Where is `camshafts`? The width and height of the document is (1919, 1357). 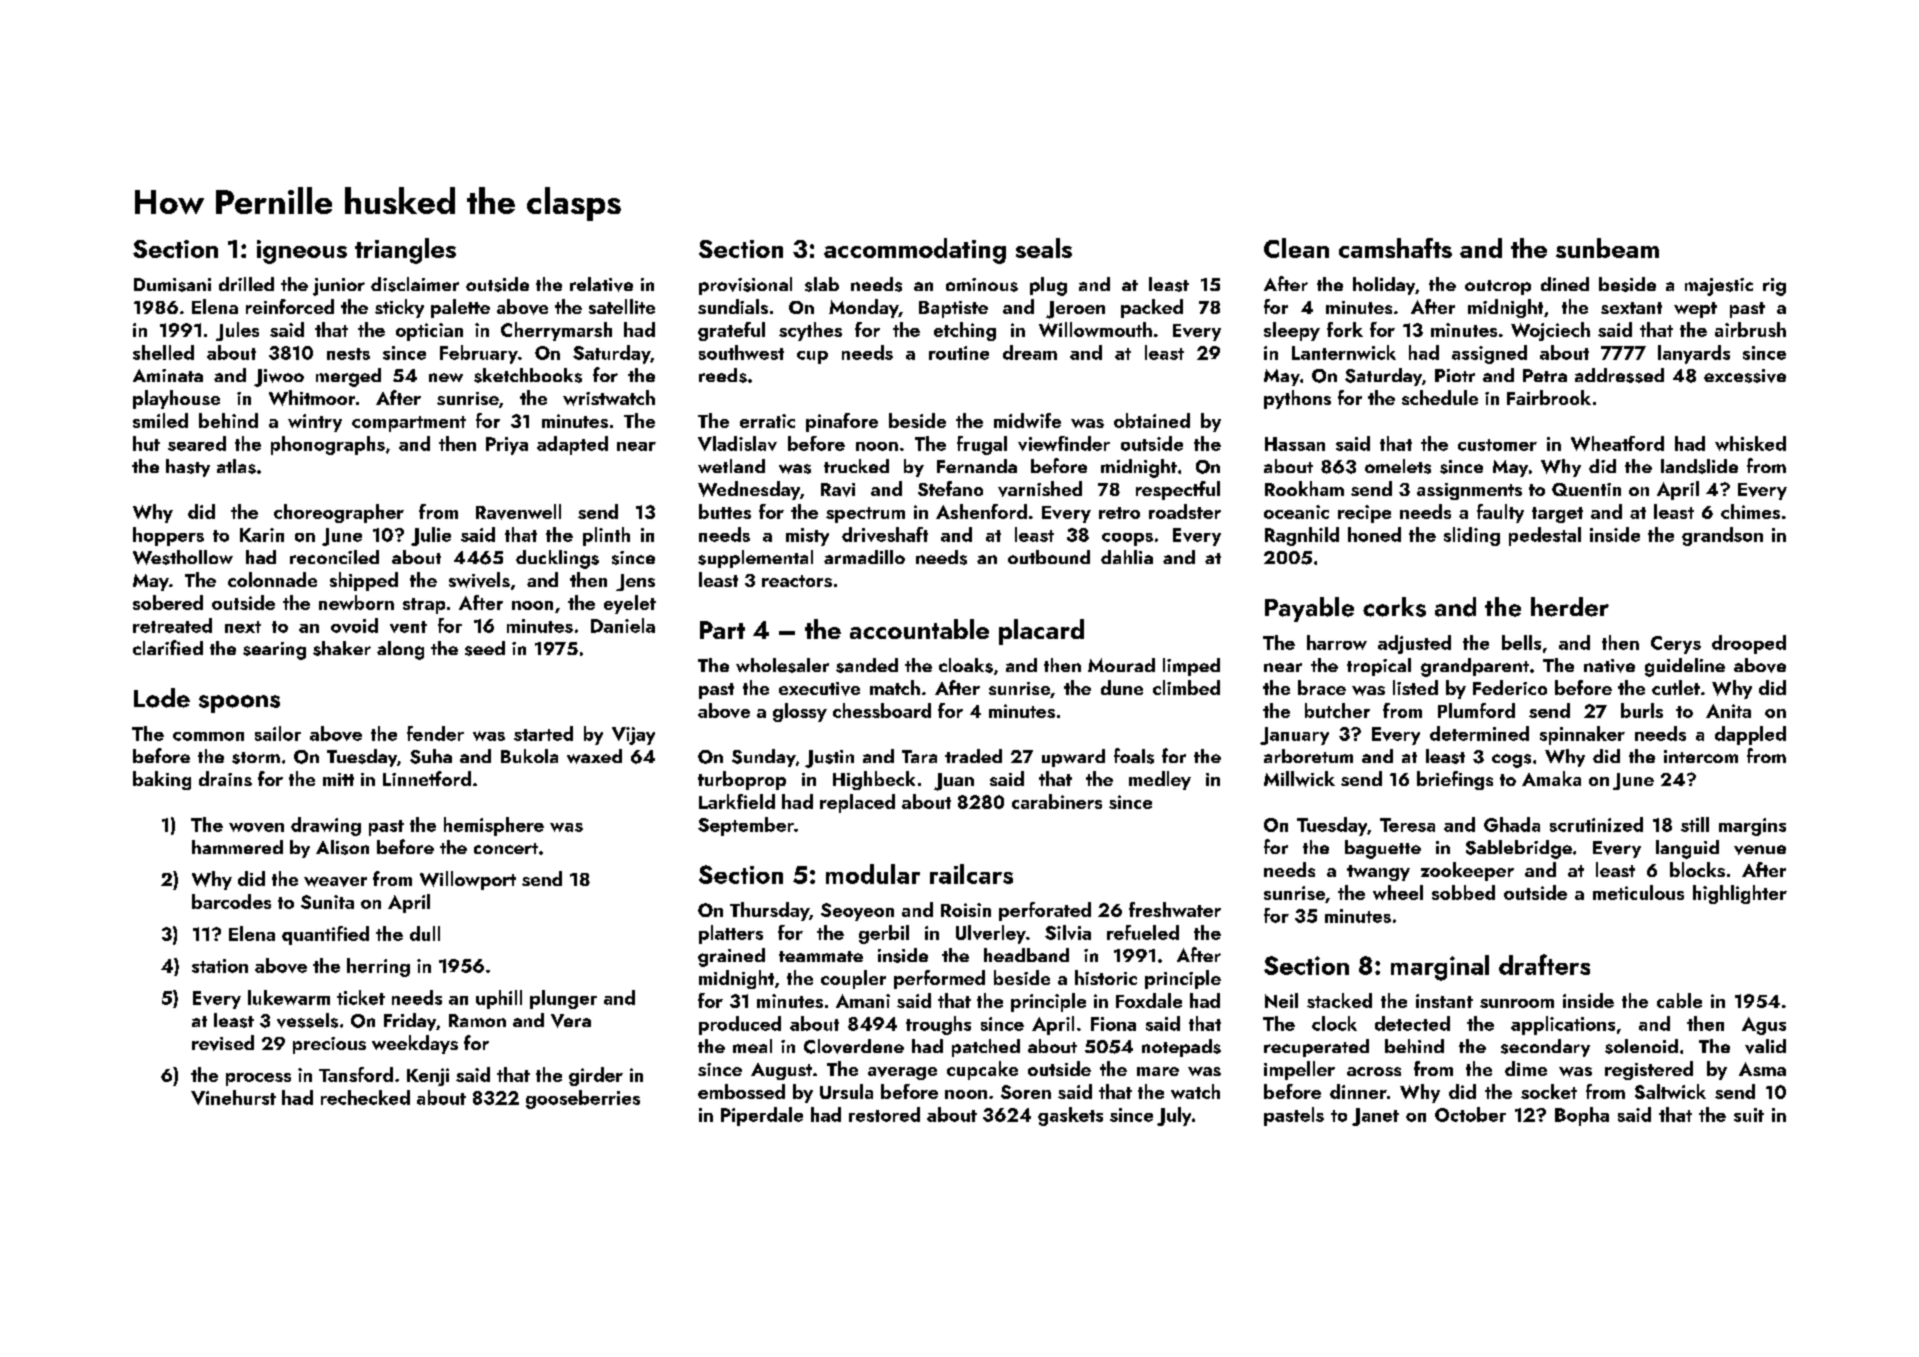
camshafts is located at coordinates (1395, 248).
